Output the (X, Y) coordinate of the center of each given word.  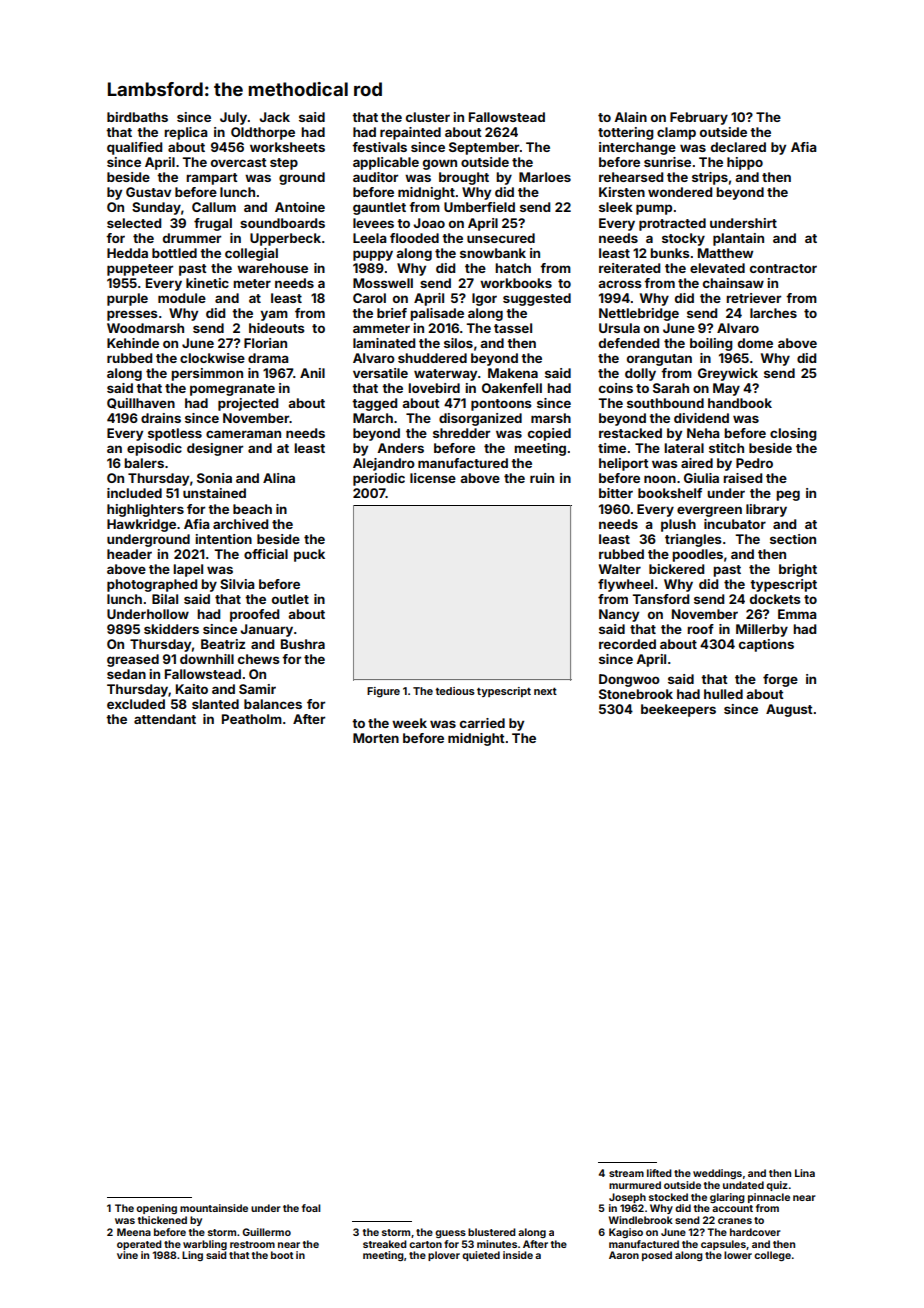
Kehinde (133, 343)
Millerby (762, 630)
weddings (717, 1174)
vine (127, 1255)
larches (773, 313)
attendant (165, 719)
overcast (239, 162)
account (732, 1208)
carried (482, 723)
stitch (726, 448)
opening (156, 1209)
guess (450, 1234)
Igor (484, 299)
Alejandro (384, 464)
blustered (492, 1232)
